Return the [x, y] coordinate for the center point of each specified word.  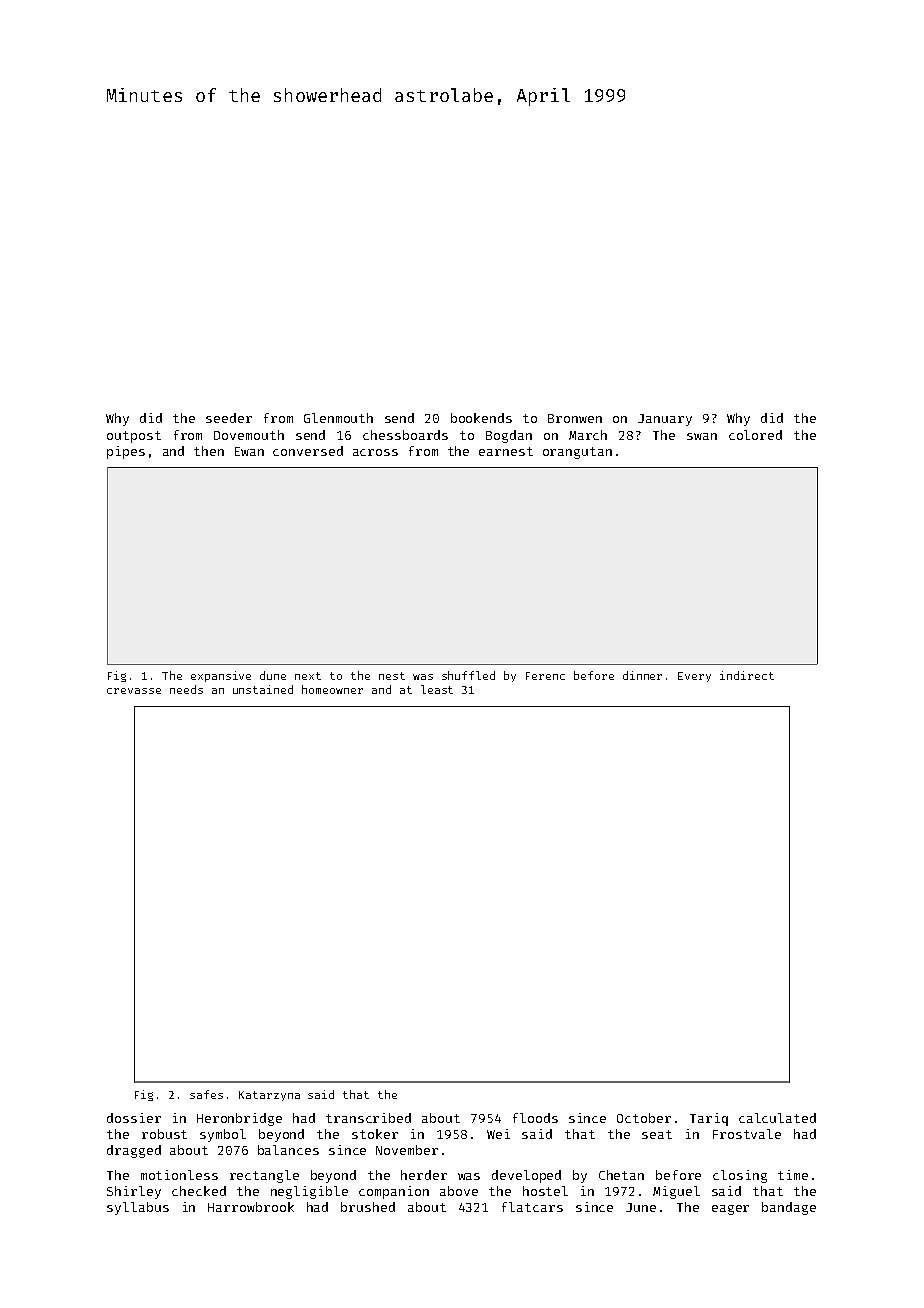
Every [694, 677]
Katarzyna [269, 1096]
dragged [134, 1151]
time [793, 1175]
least [437, 689]
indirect [747, 675]
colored [755, 435]
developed [526, 1176]
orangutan [577, 453]
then [209, 451]
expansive [221, 676]
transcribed [368, 1118]
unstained [263, 689]
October [644, 1118]
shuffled [468, 675]
